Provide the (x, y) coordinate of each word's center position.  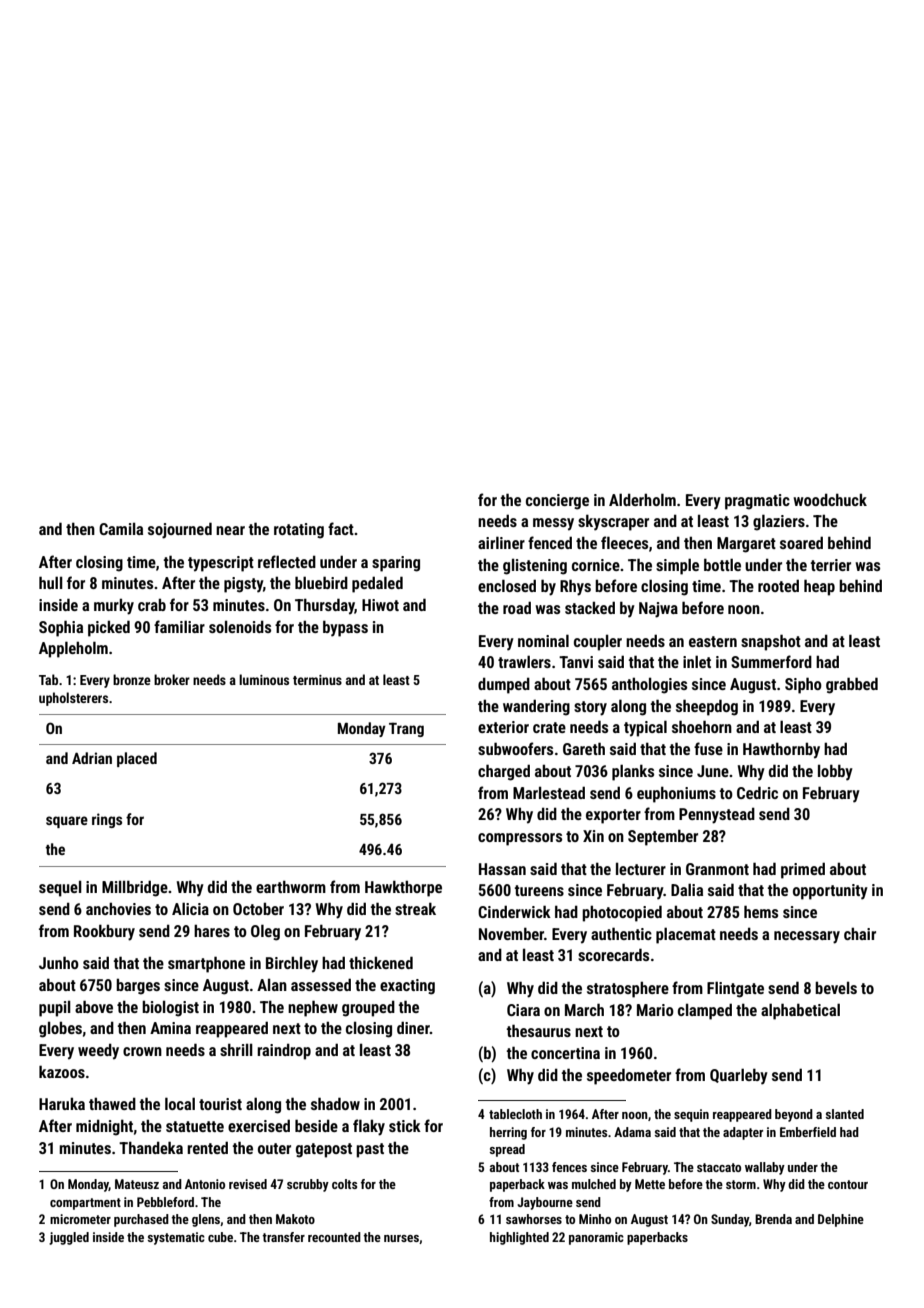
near (230, 530)
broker (172, 679)
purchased (141, 1220)
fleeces (624, 542)
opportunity (830, 892)
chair (860, 933)
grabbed (852, 685)
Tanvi (576, 662)
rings (107, 820)
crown (142, 1051)
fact (341, 528)
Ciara (523, 1010)
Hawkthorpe (403, 888)
